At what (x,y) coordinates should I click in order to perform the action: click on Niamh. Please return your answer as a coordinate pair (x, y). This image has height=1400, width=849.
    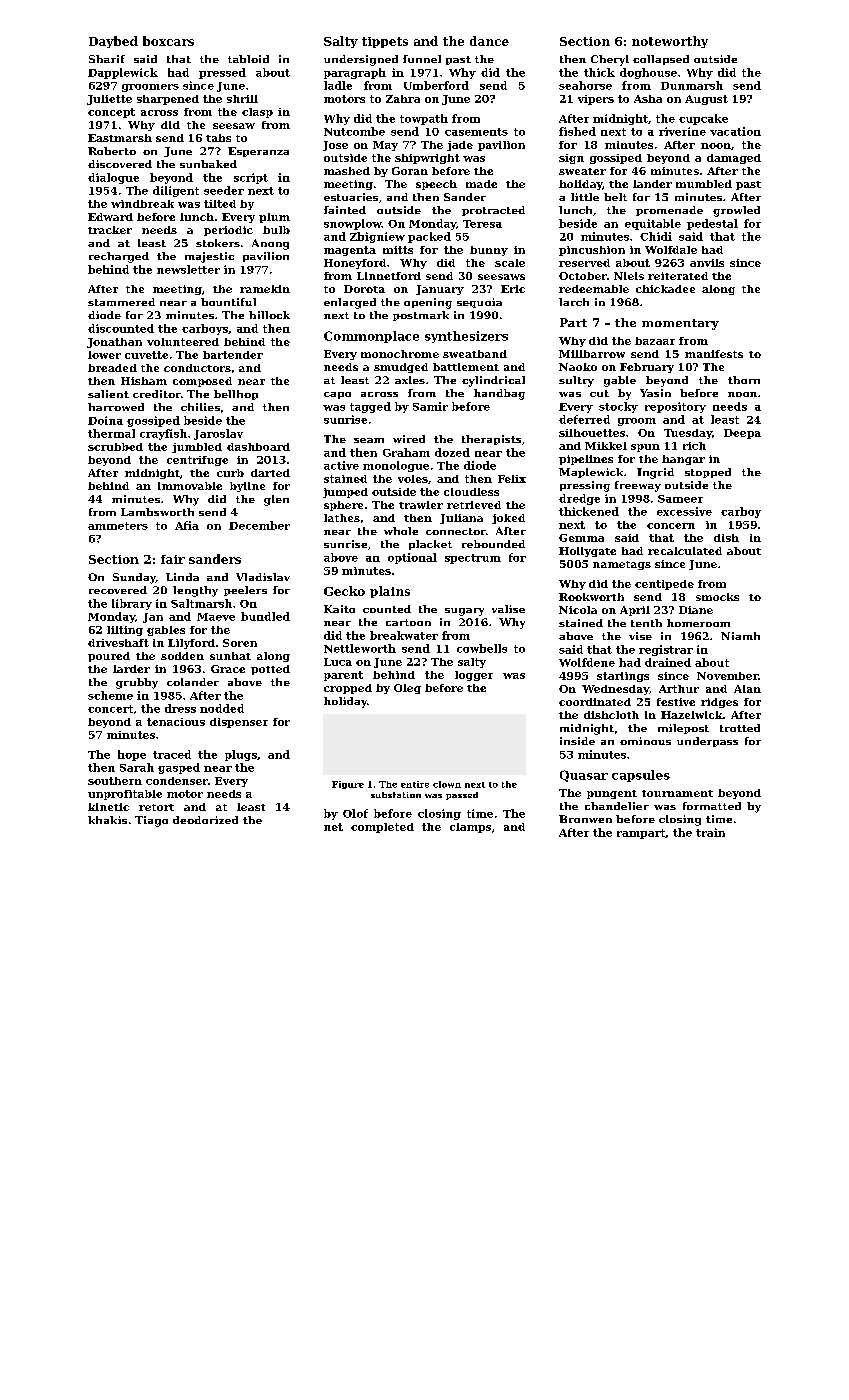
    Looking at the image, I should click on (740, 636).
